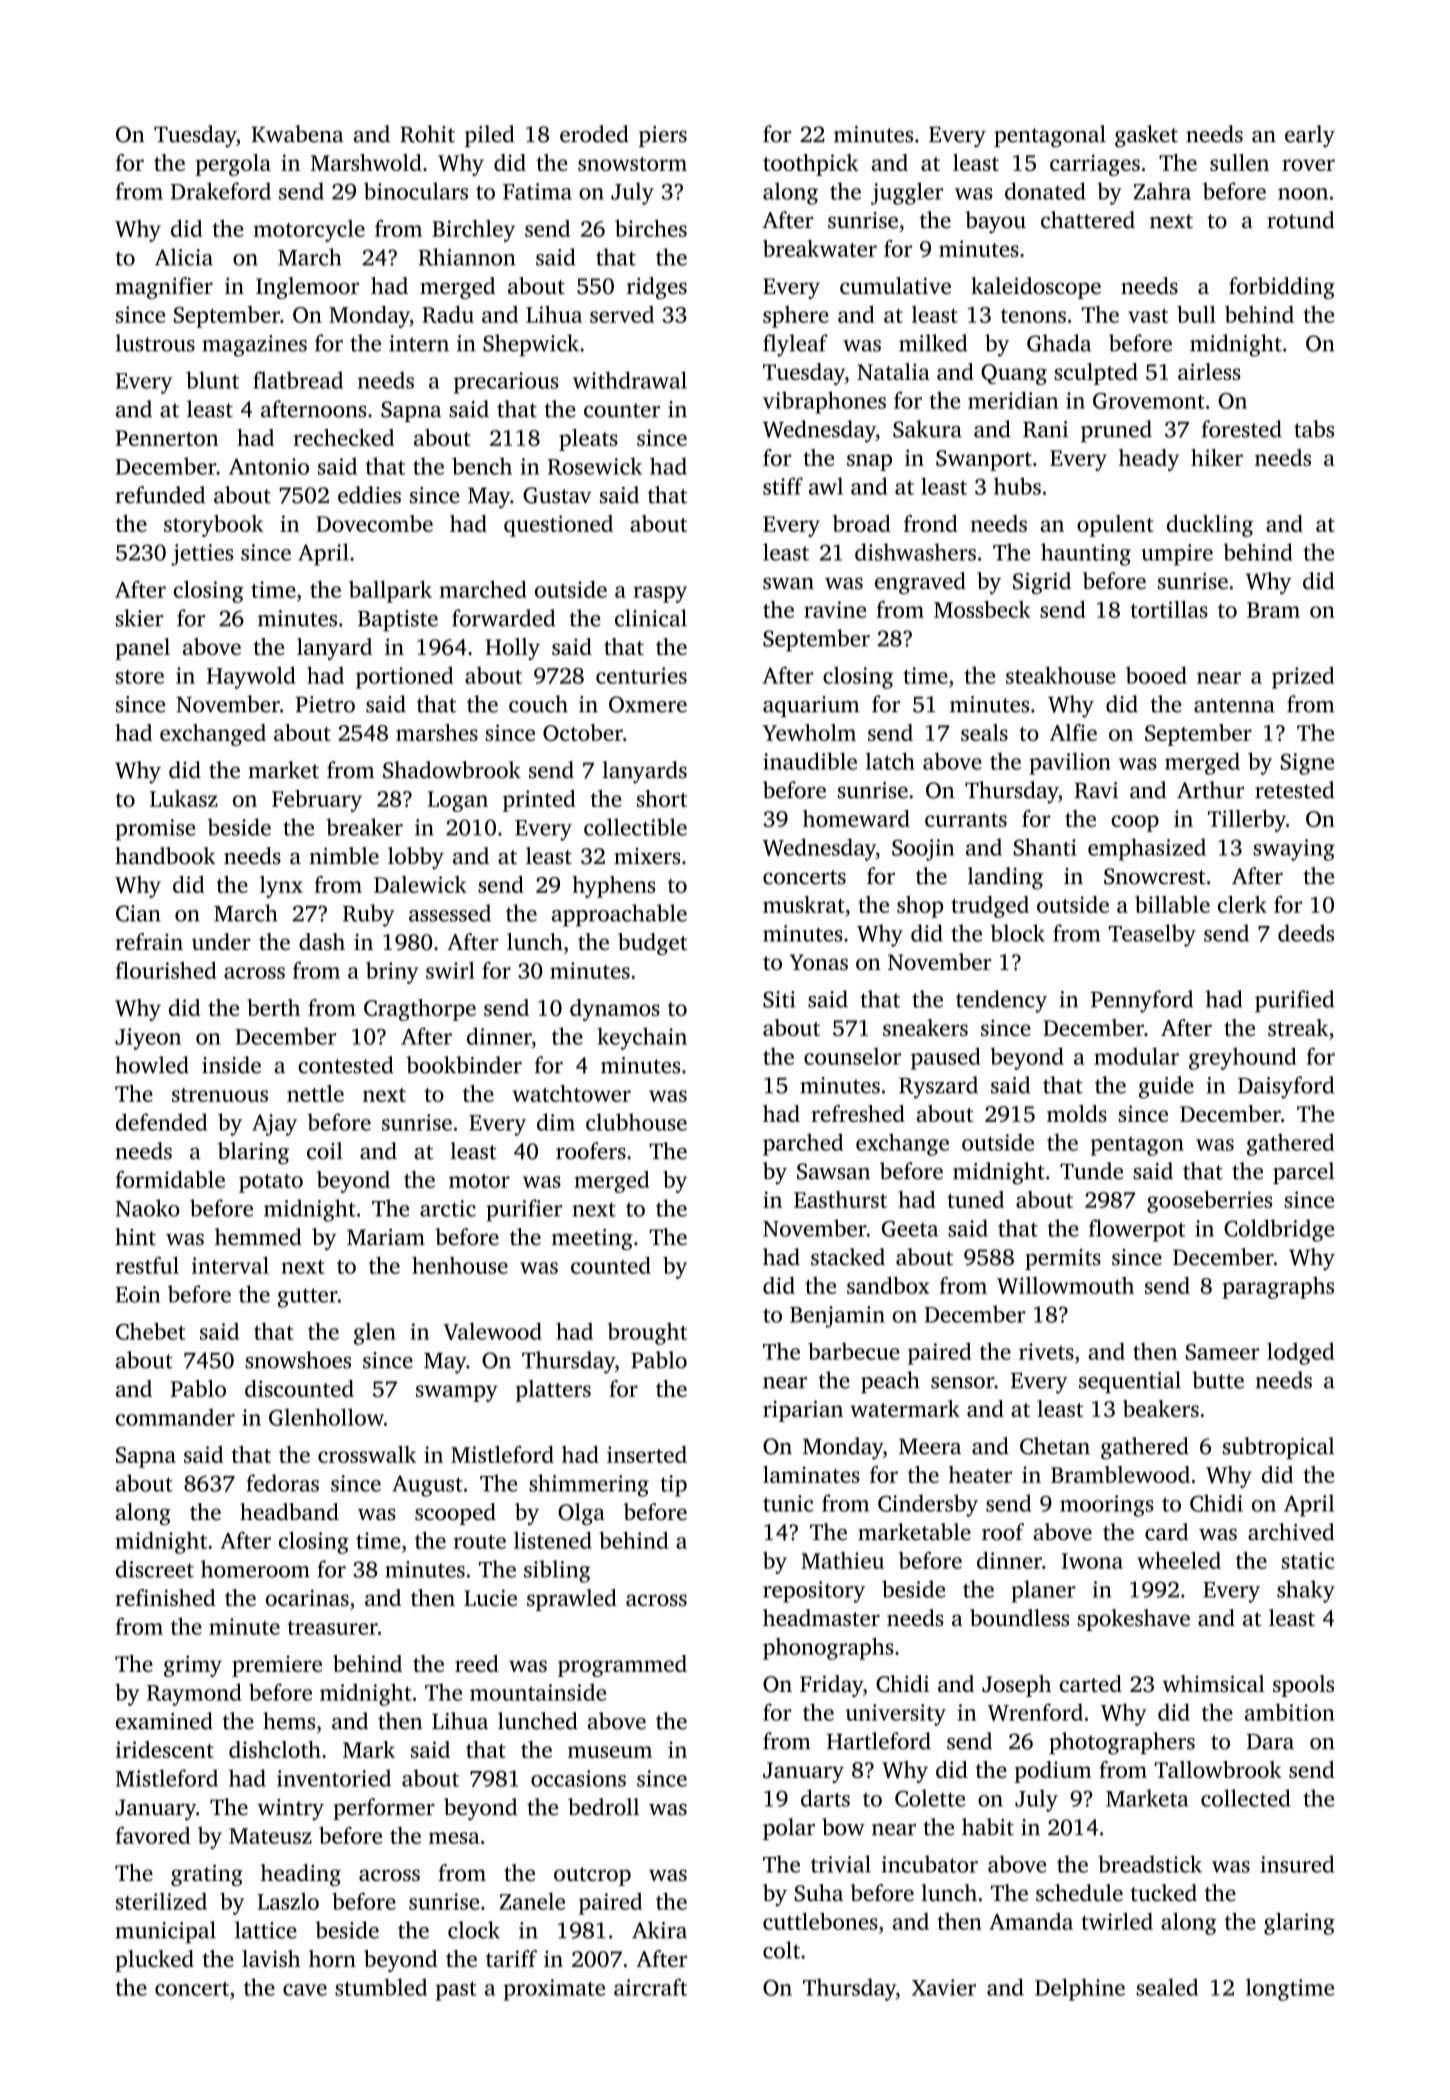 The height and width of the screenshot is (2100, 1450). I want to click on binoculars, so click(416, 191).
